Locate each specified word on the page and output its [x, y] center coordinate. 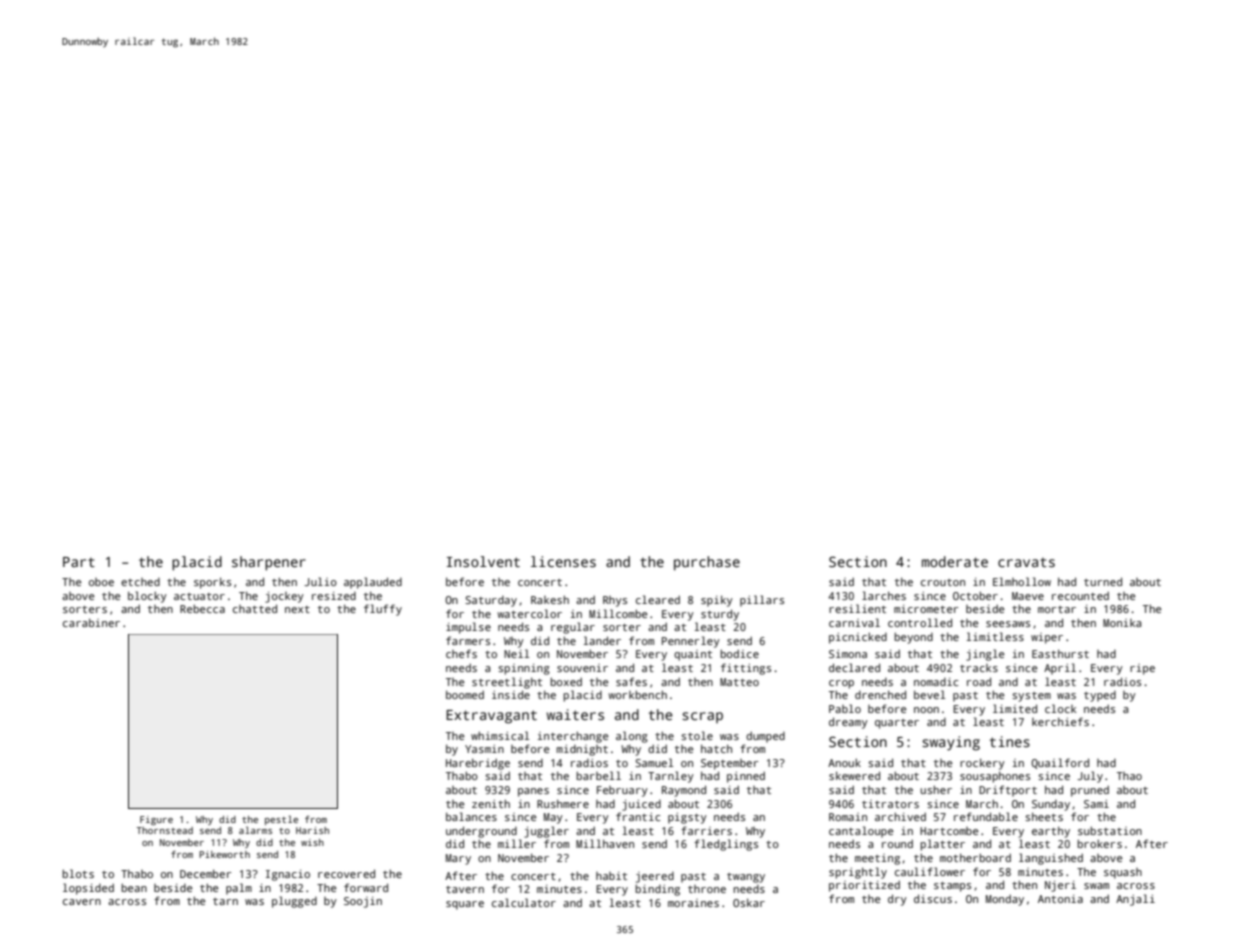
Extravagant [491, 717]
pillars [762, 601]
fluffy [383, 610]
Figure [156, 820]
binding [657, 890]
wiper [1047, 638]
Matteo [739, 682]
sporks [212, 583]
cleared [658, 599]
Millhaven [605, 843]
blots [78, 873]
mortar [1057, 609]
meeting [877, 859]
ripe [1142, 669]
